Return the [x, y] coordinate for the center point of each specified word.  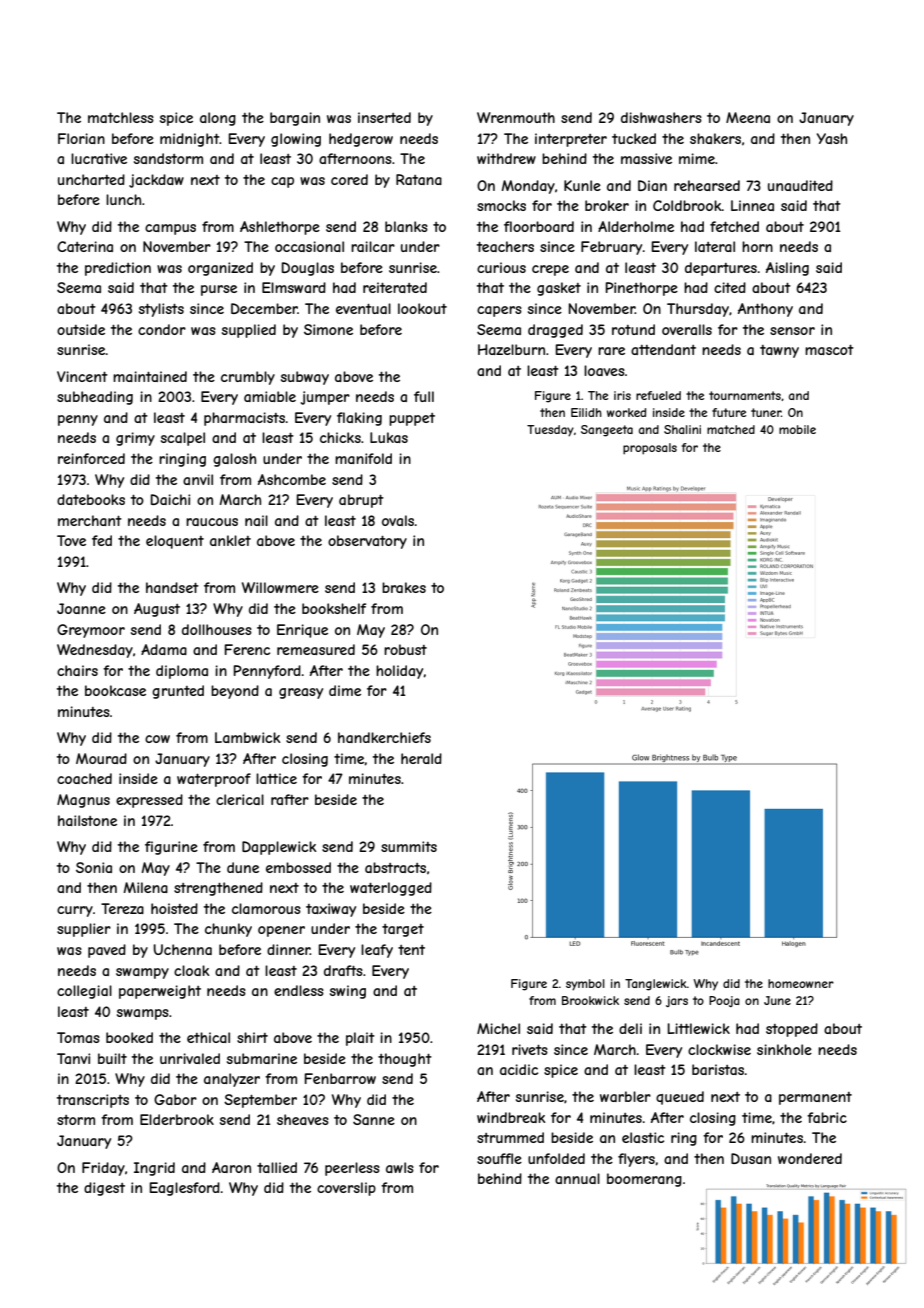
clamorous [266, 908]
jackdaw [156, 181]
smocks [501, 205]
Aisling [787, 269]
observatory [367, 542]
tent [411, 950]
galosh [234, 460]
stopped [792, 1030]
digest [104, 1189]
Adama [164, 649]
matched [731, 429]
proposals [650, 449]
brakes [404, 587]
